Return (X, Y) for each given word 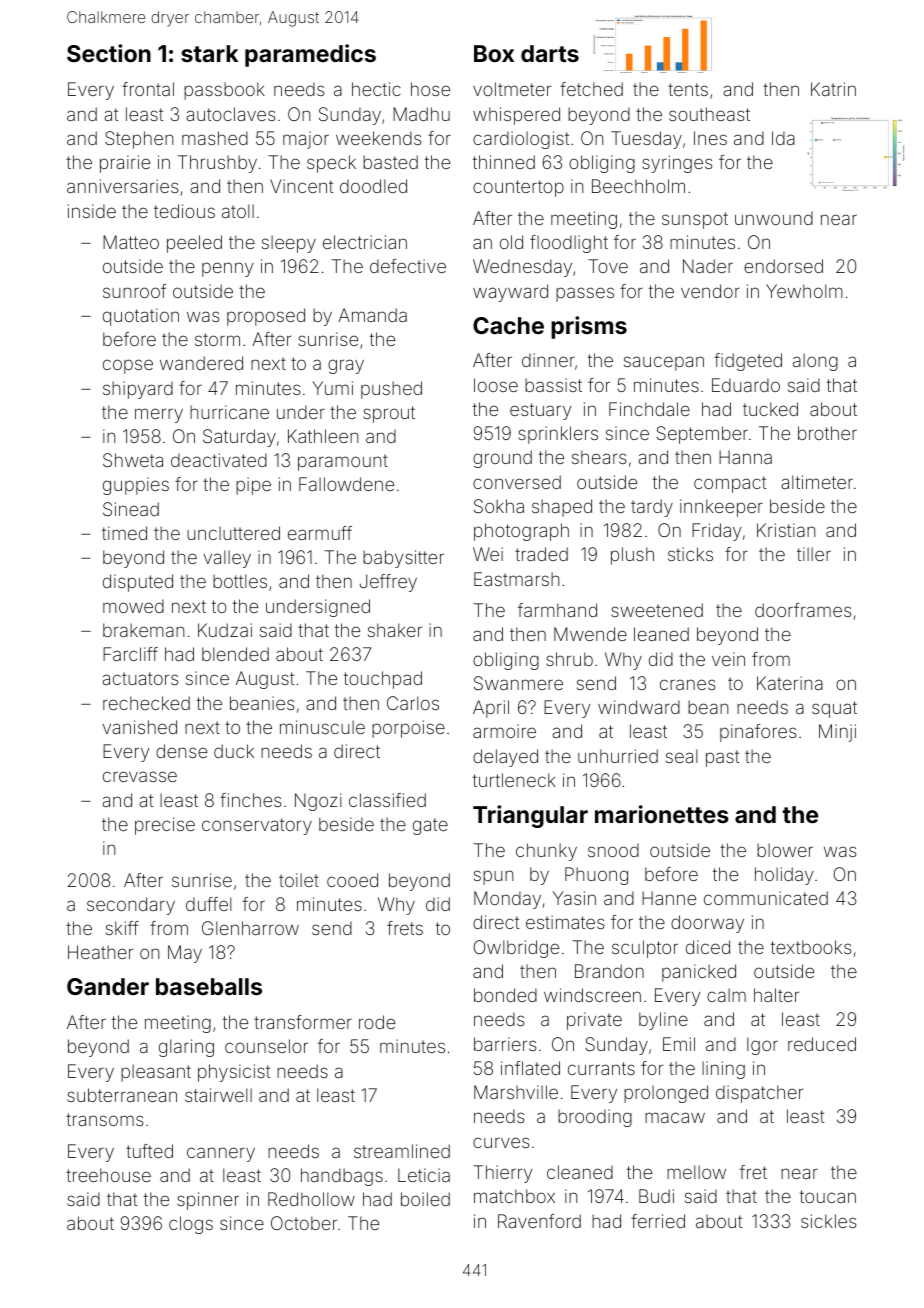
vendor (710, 291)
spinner (208, 1201)
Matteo (131, 242)
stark (209, 53)
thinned (504, 162)
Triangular (530, 816)
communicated (766, 898)
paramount (343, 462)
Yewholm (804, 291)
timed (124, 533)
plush (632, 556)
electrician (365, 242)
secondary (131, 906)
